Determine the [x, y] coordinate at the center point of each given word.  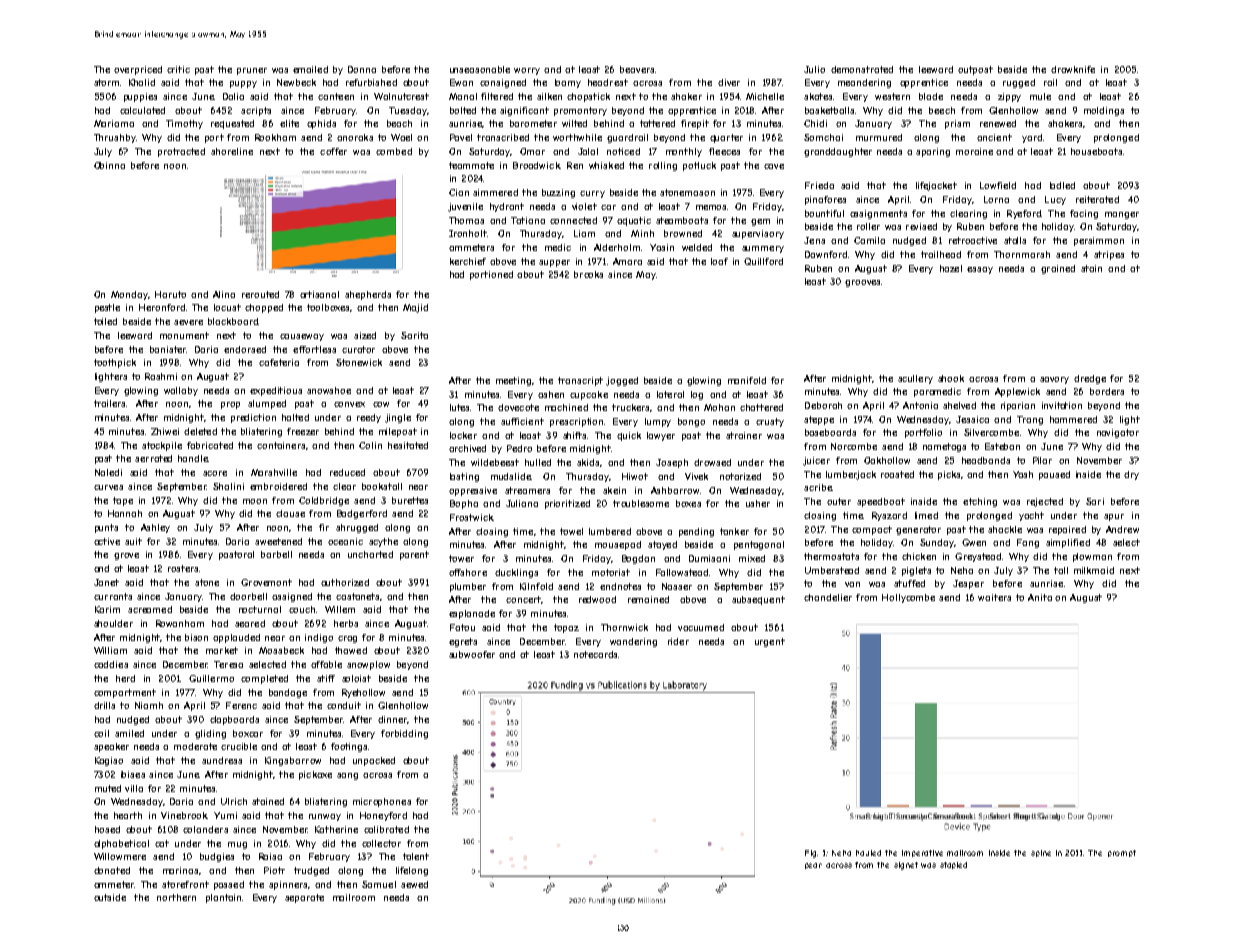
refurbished [371, 82]
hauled [868, 853]
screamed [150, 609]
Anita [1040, 597]
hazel [951, 268]
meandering [864, 83]
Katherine [336, 829]
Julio [814, 69]
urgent [770, 642]
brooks [588, 274]
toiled [105, 321]
